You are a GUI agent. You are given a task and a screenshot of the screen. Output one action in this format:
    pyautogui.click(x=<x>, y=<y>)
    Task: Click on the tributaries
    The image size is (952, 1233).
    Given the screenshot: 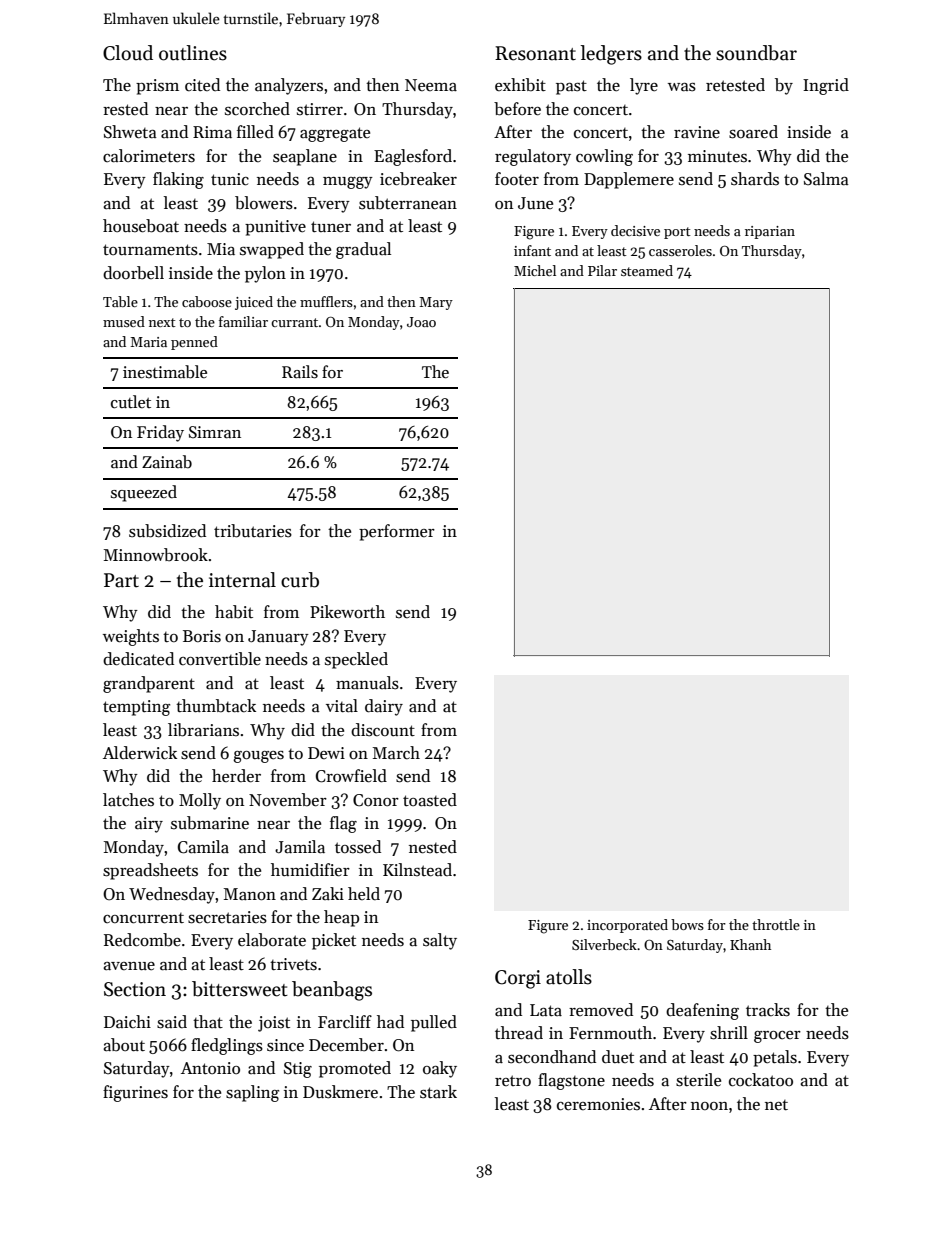 What is the action you would take?
    pyautogui.click(x=253, y=531)
